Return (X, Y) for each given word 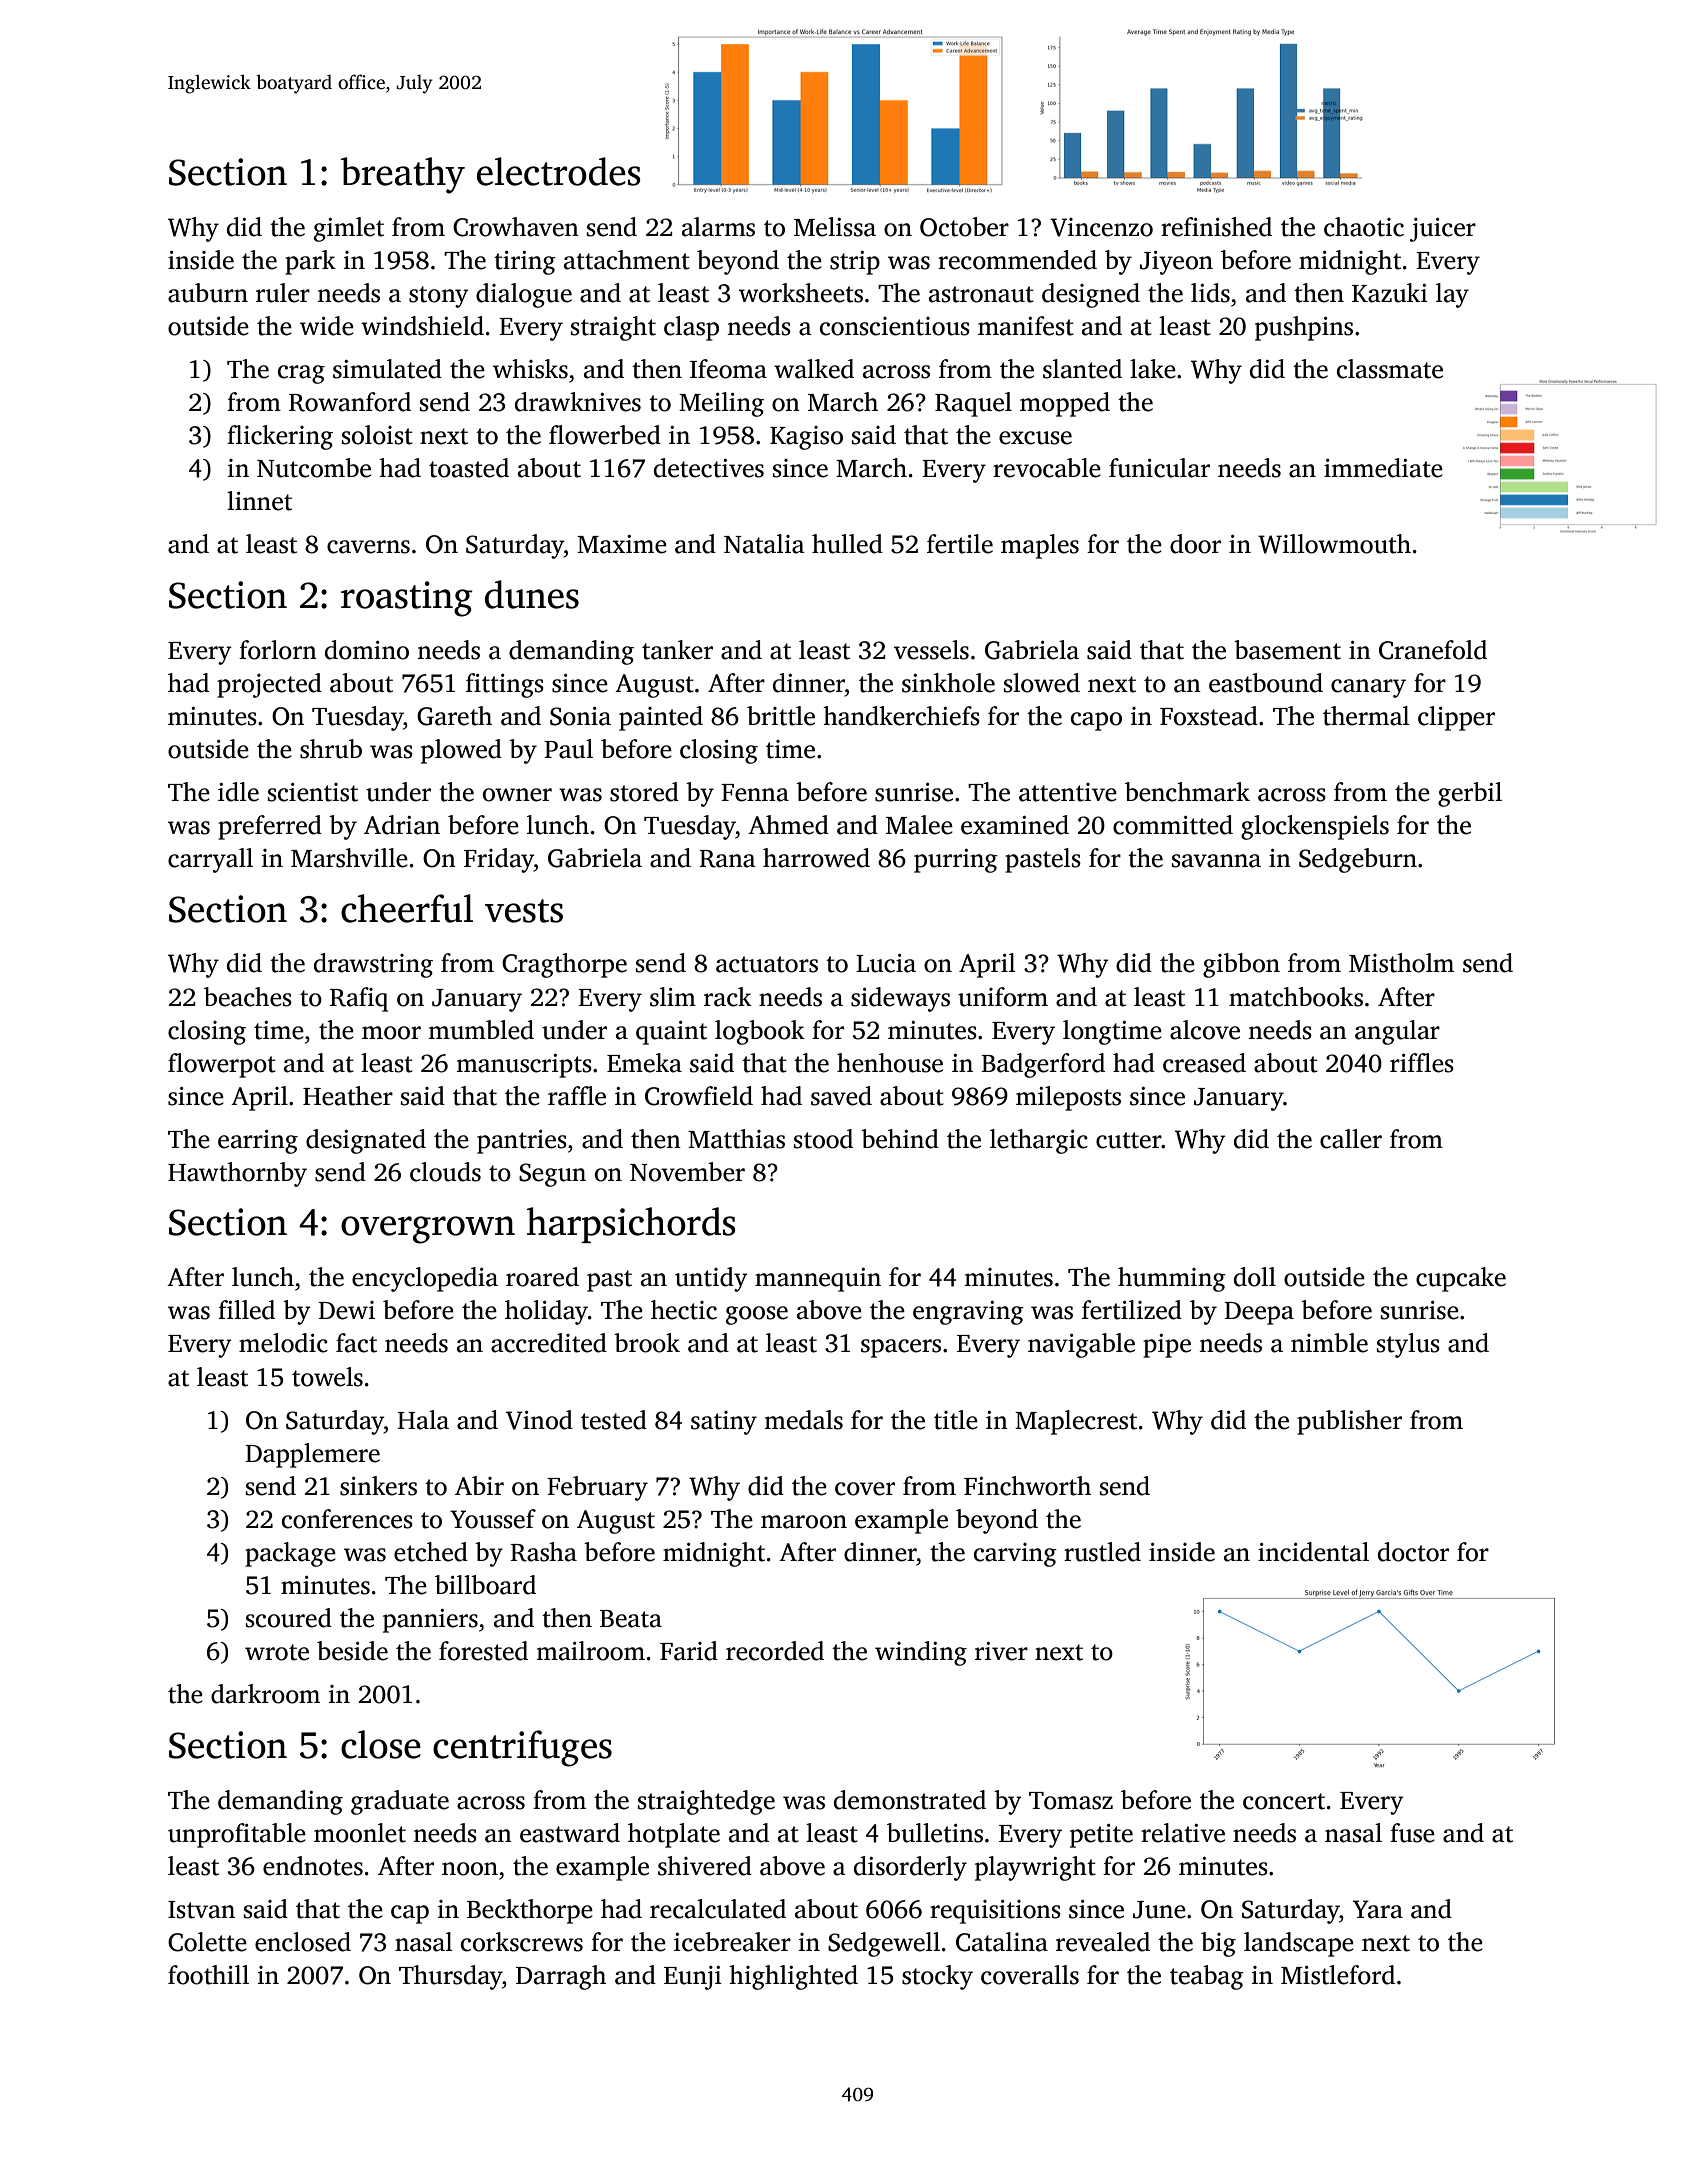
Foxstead (1209, 716)
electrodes (558, 171)
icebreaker (732, 1942)
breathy (403, 175)
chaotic (1364, 227)
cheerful (407, 908)
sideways (900, 999)
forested (483, 1651)
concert (1284, 1801)
